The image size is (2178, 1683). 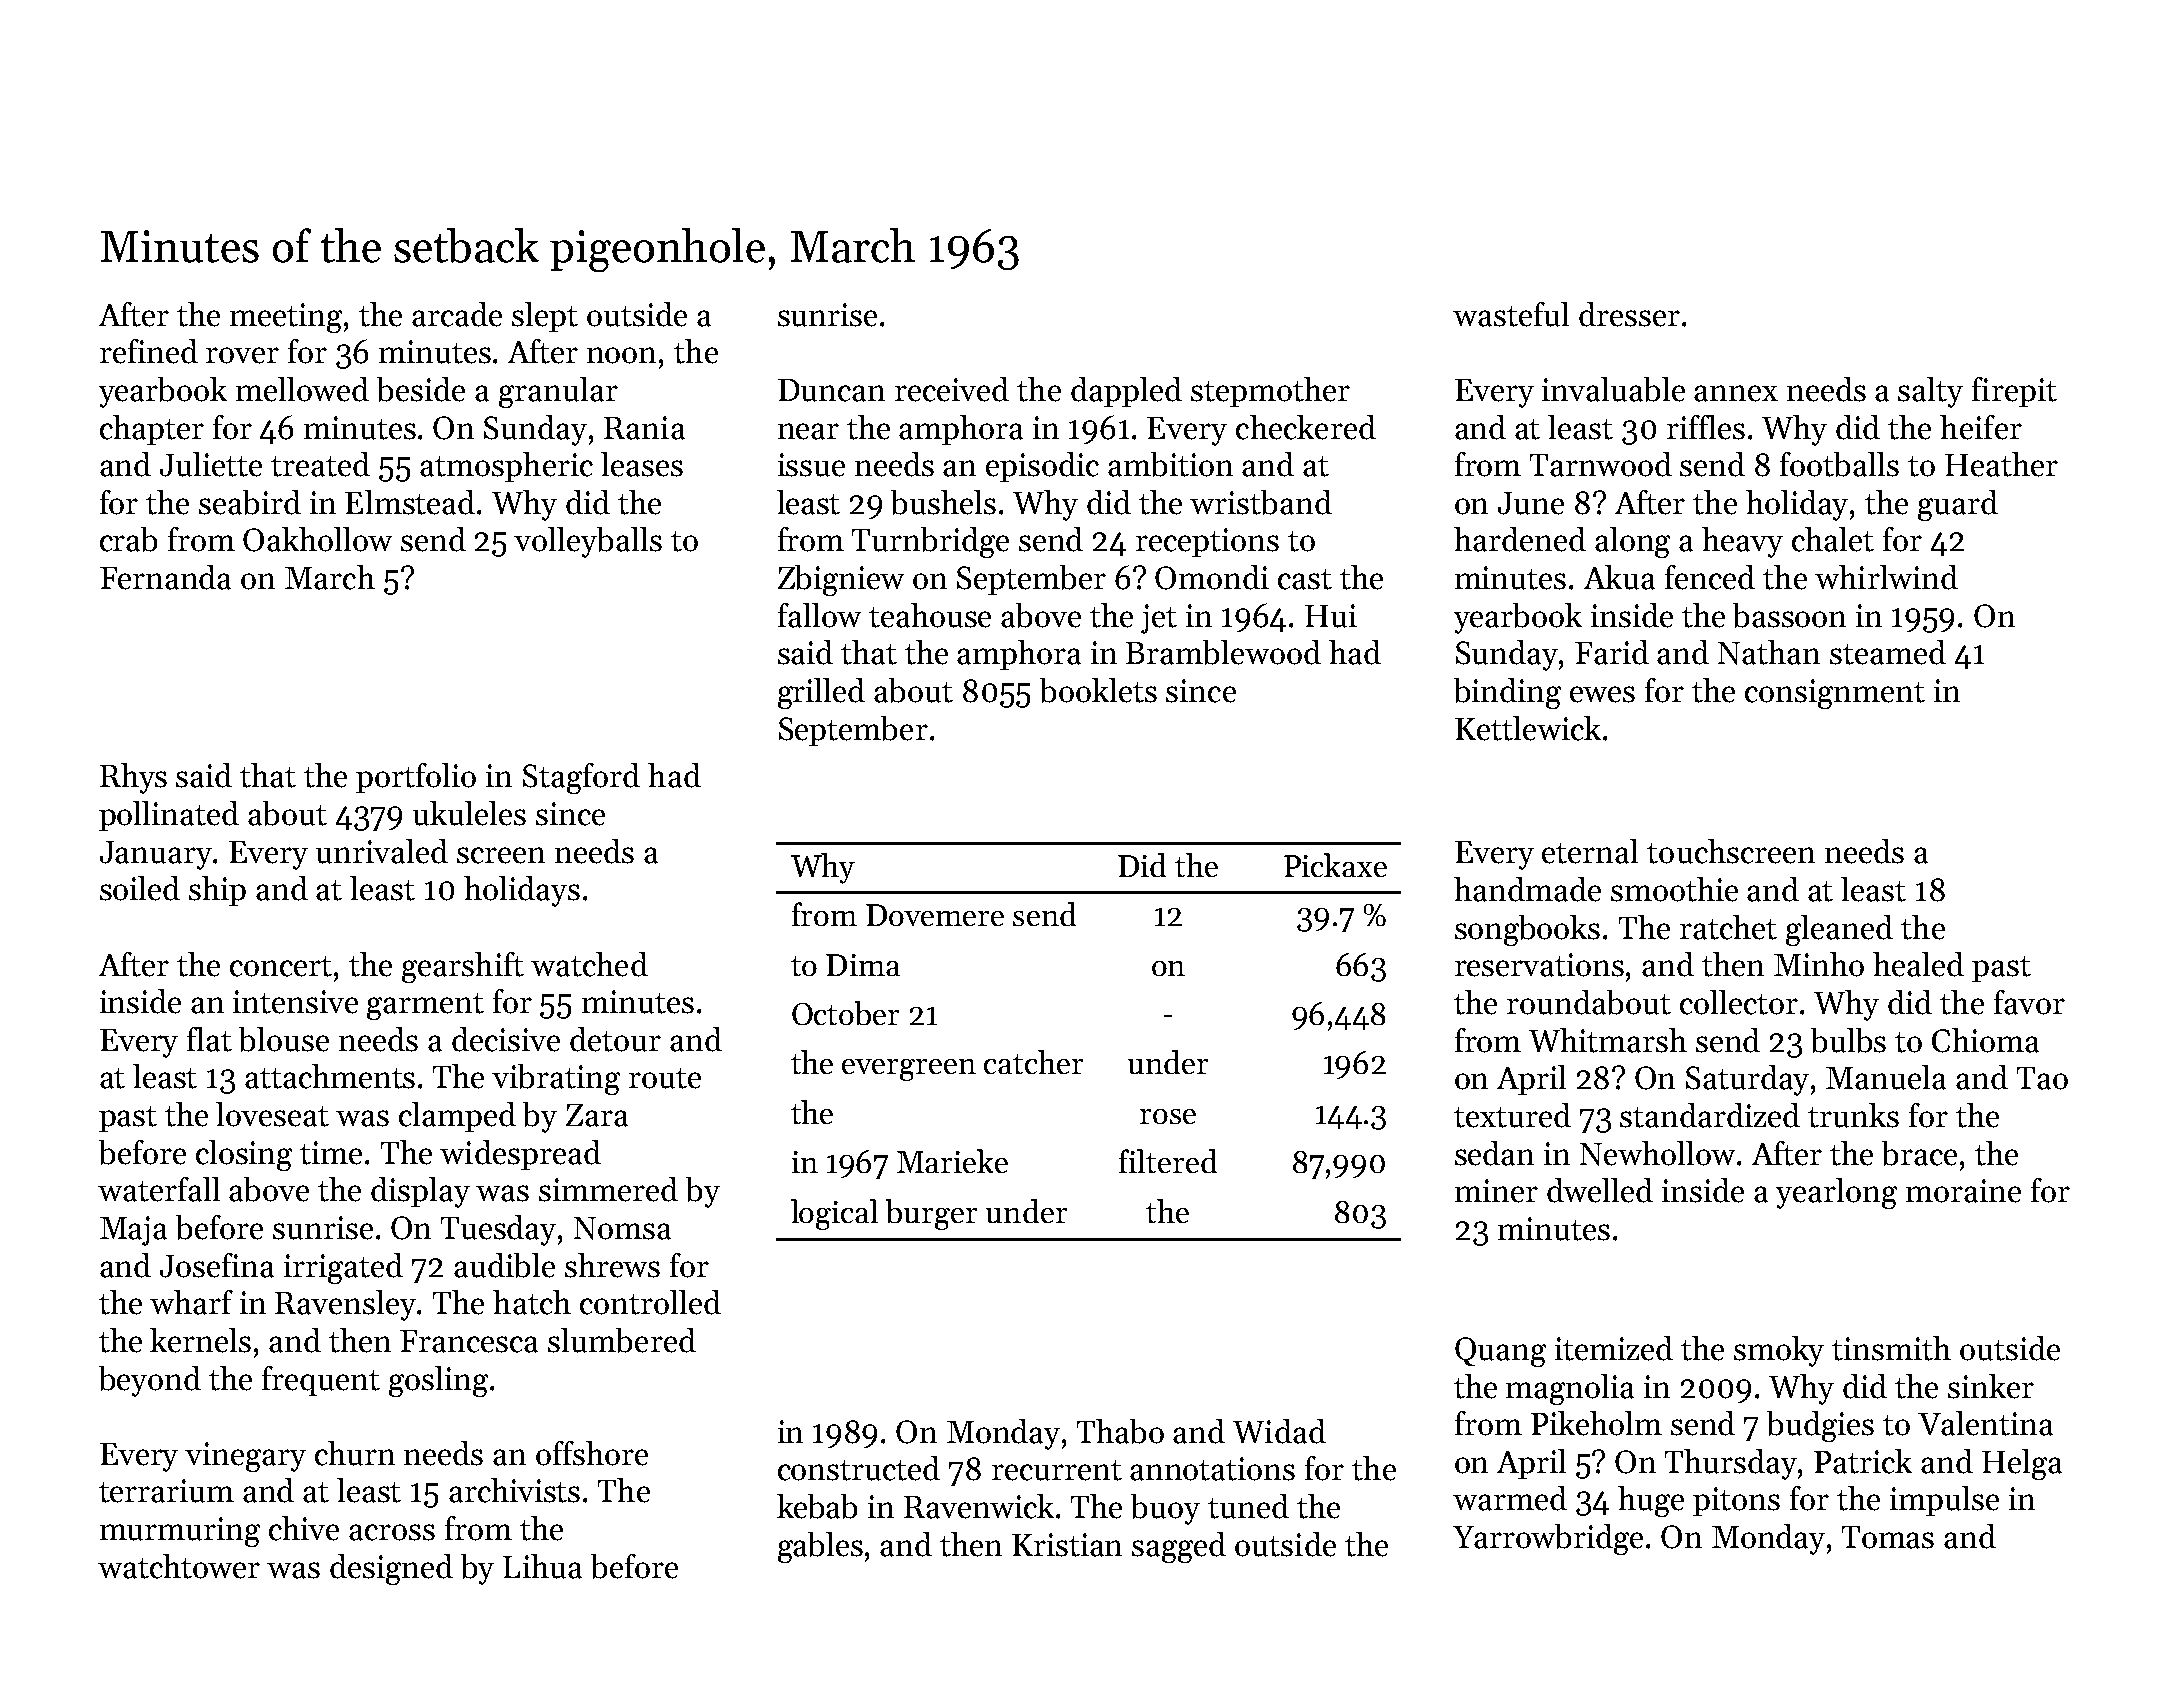 What do you see at coordinates (2014, 392) in the page?
I see `firepit` at bounding box center [2014, 392].
